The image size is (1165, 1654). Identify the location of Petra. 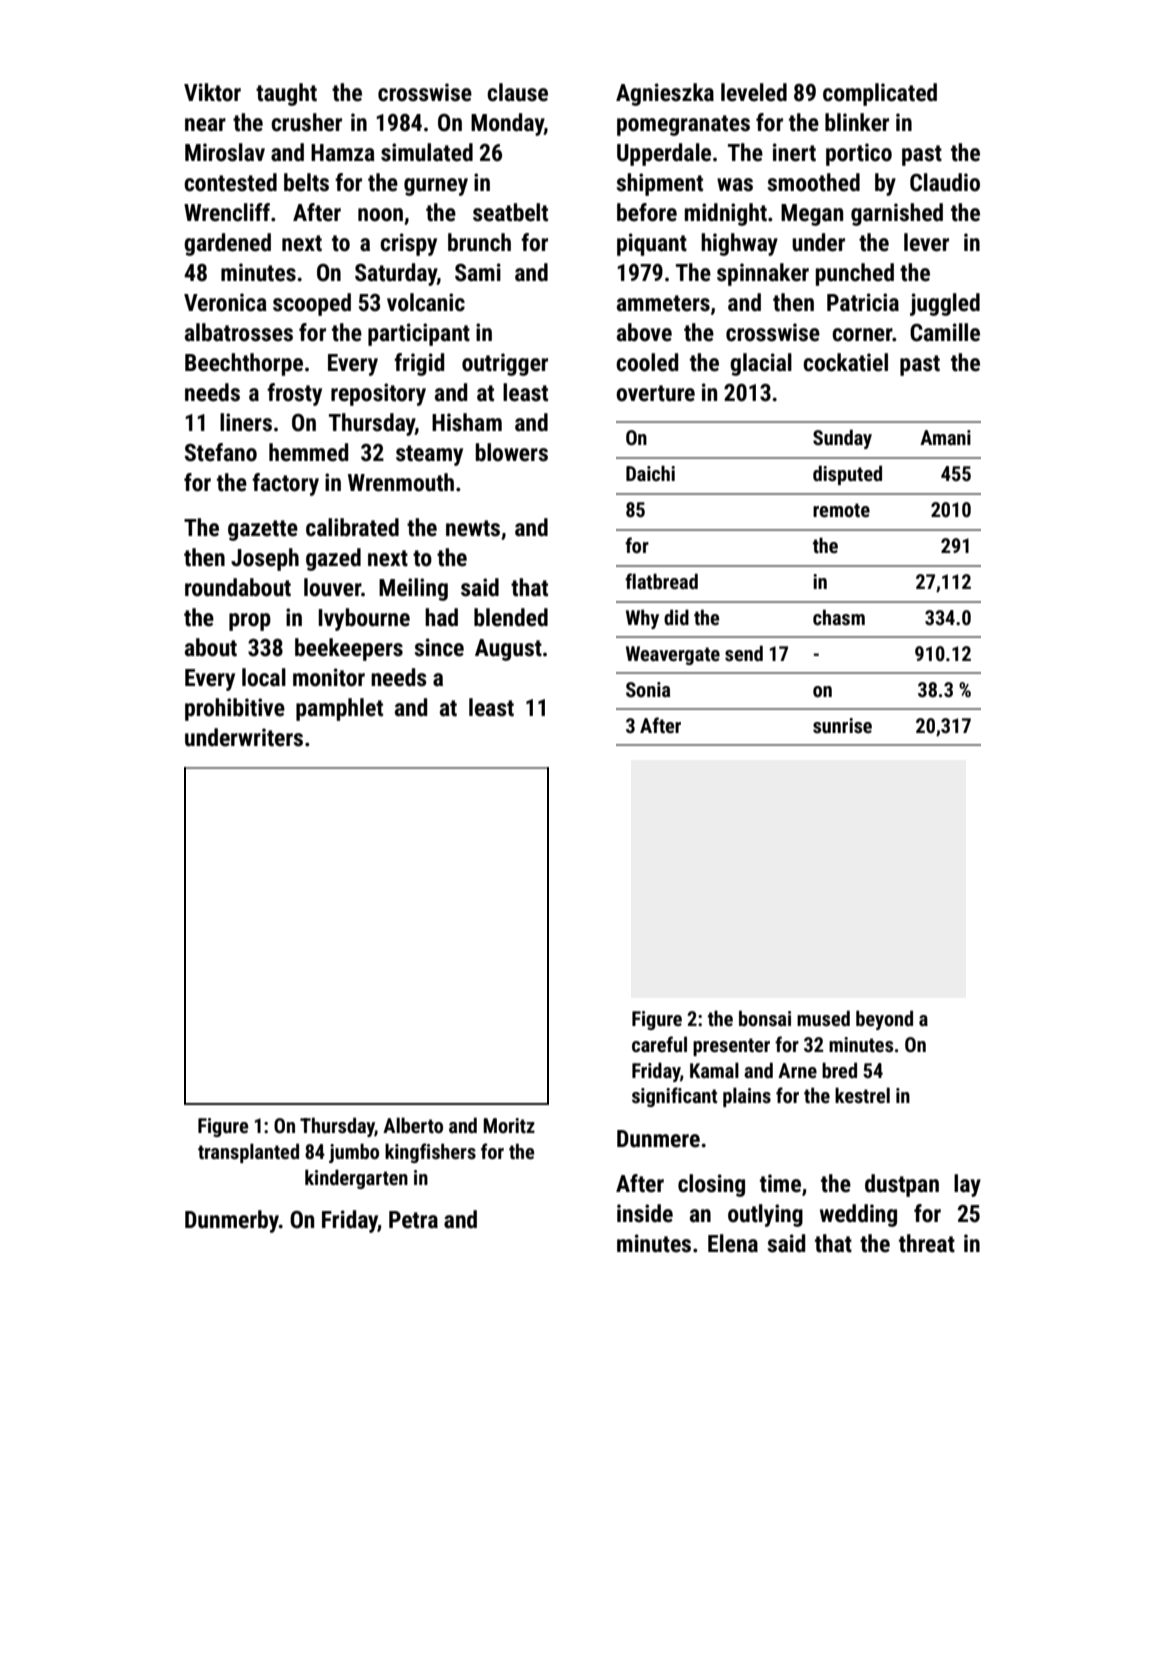
(413, 1220).
